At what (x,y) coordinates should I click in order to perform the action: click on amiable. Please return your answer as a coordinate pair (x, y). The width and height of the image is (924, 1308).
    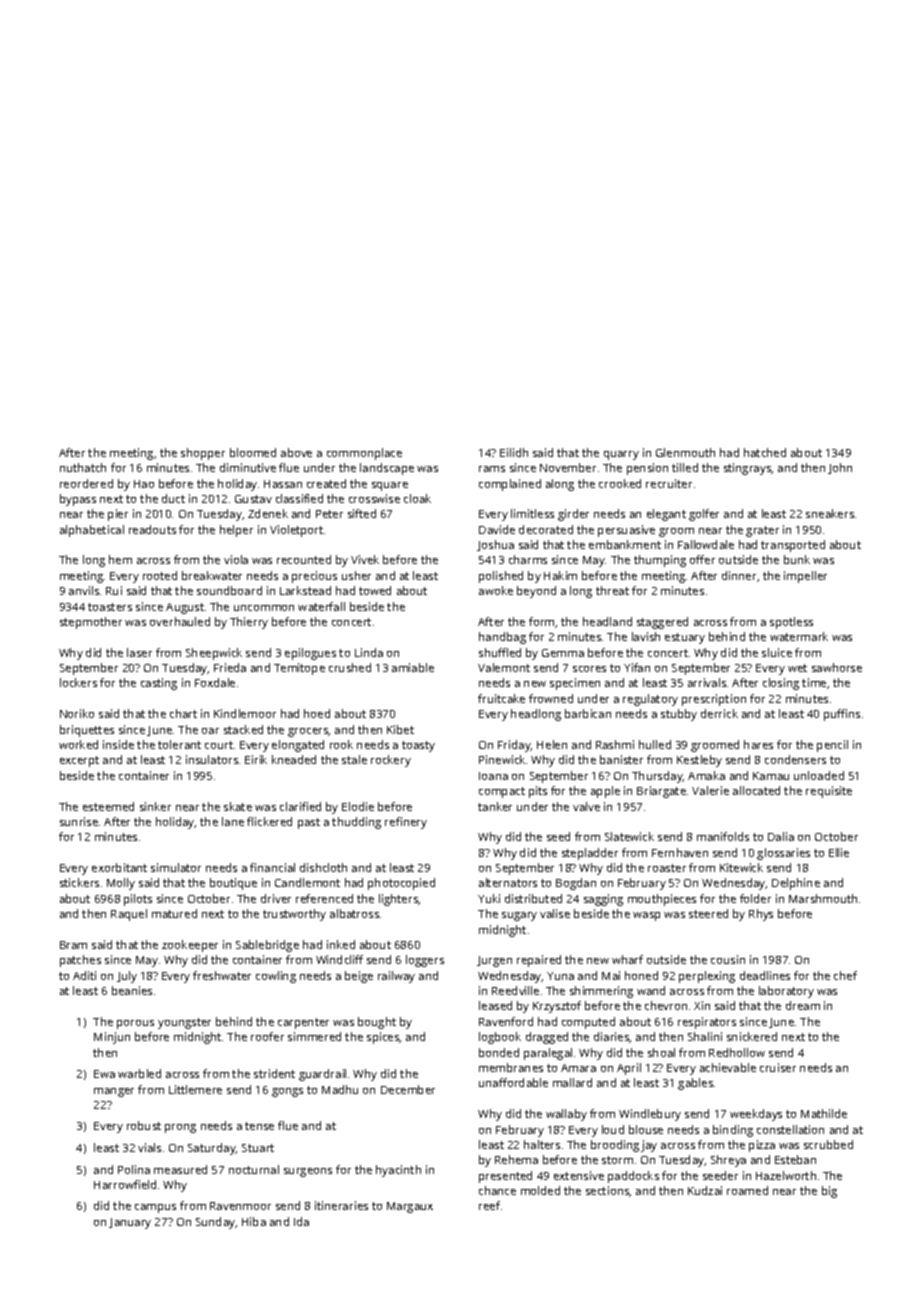
    Looking at the image, I should click on (413, 667).
